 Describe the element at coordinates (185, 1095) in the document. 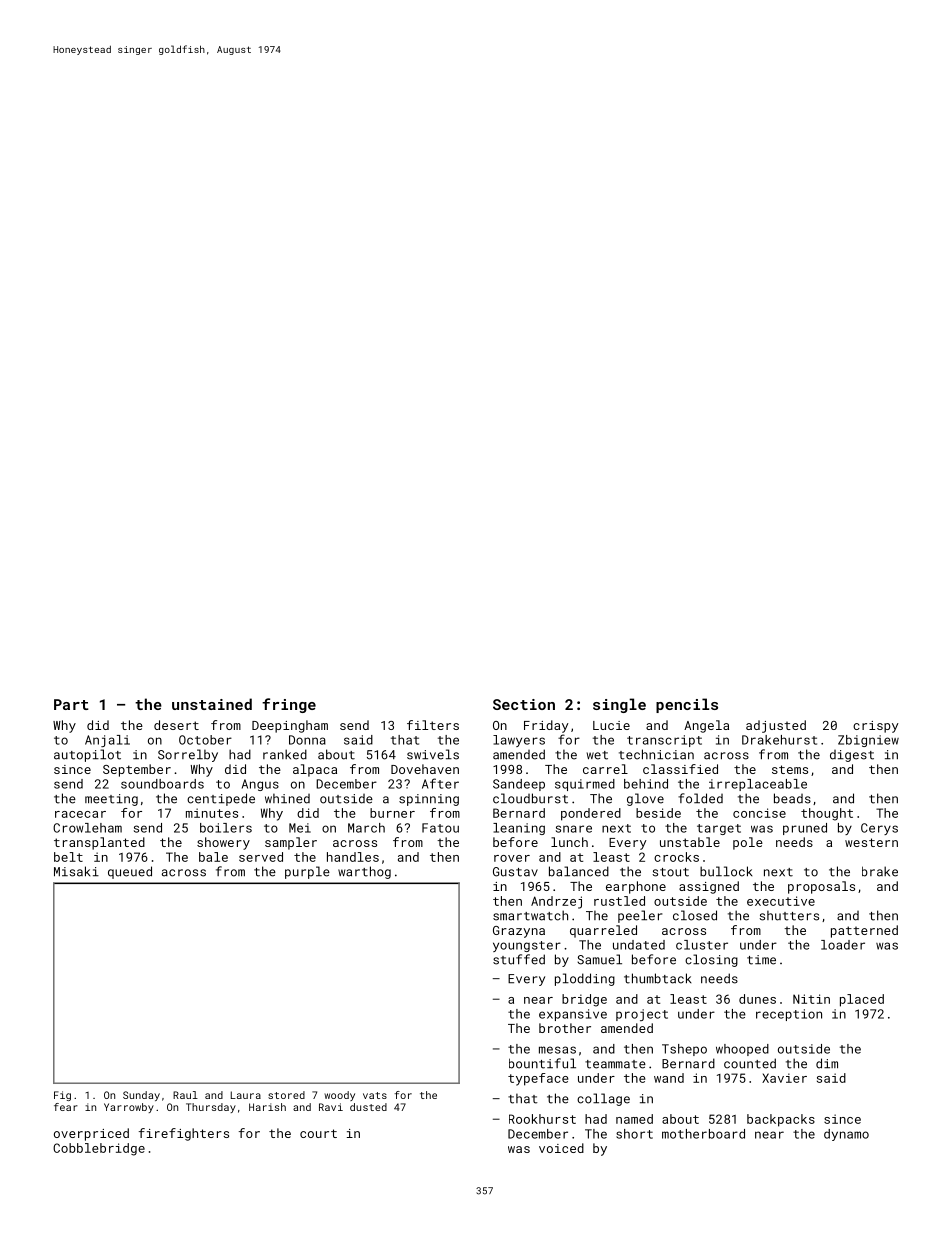

I see `Raul` at that location.
